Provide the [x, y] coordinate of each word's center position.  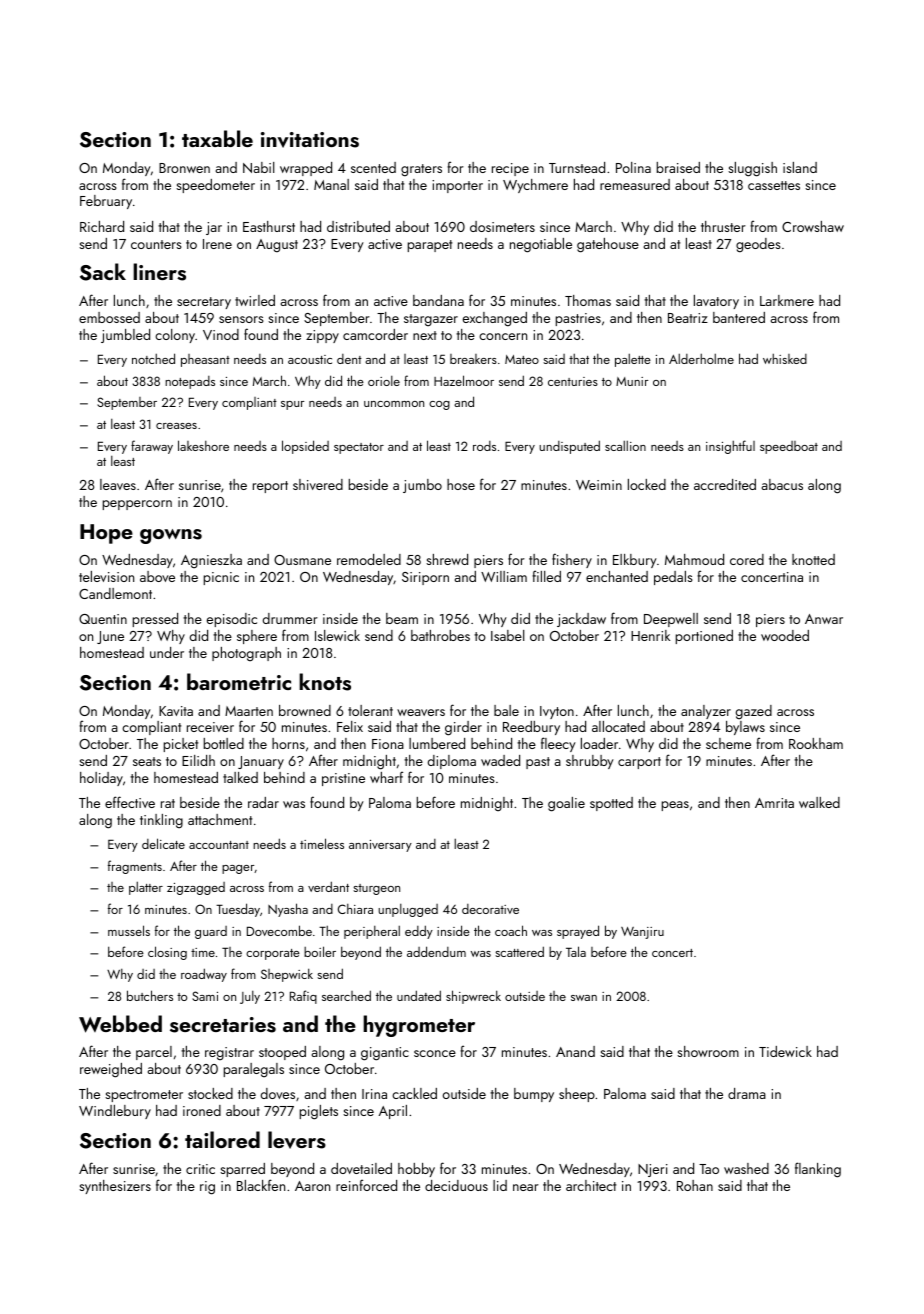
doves [278, 1093]
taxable [217, 138]
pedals [673, 578]
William [504, 576]
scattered [519, 951]
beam [402, 618]
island [800, 167]
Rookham [816, 743]
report [270, 487]
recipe [510, 169]
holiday [101, 779]
